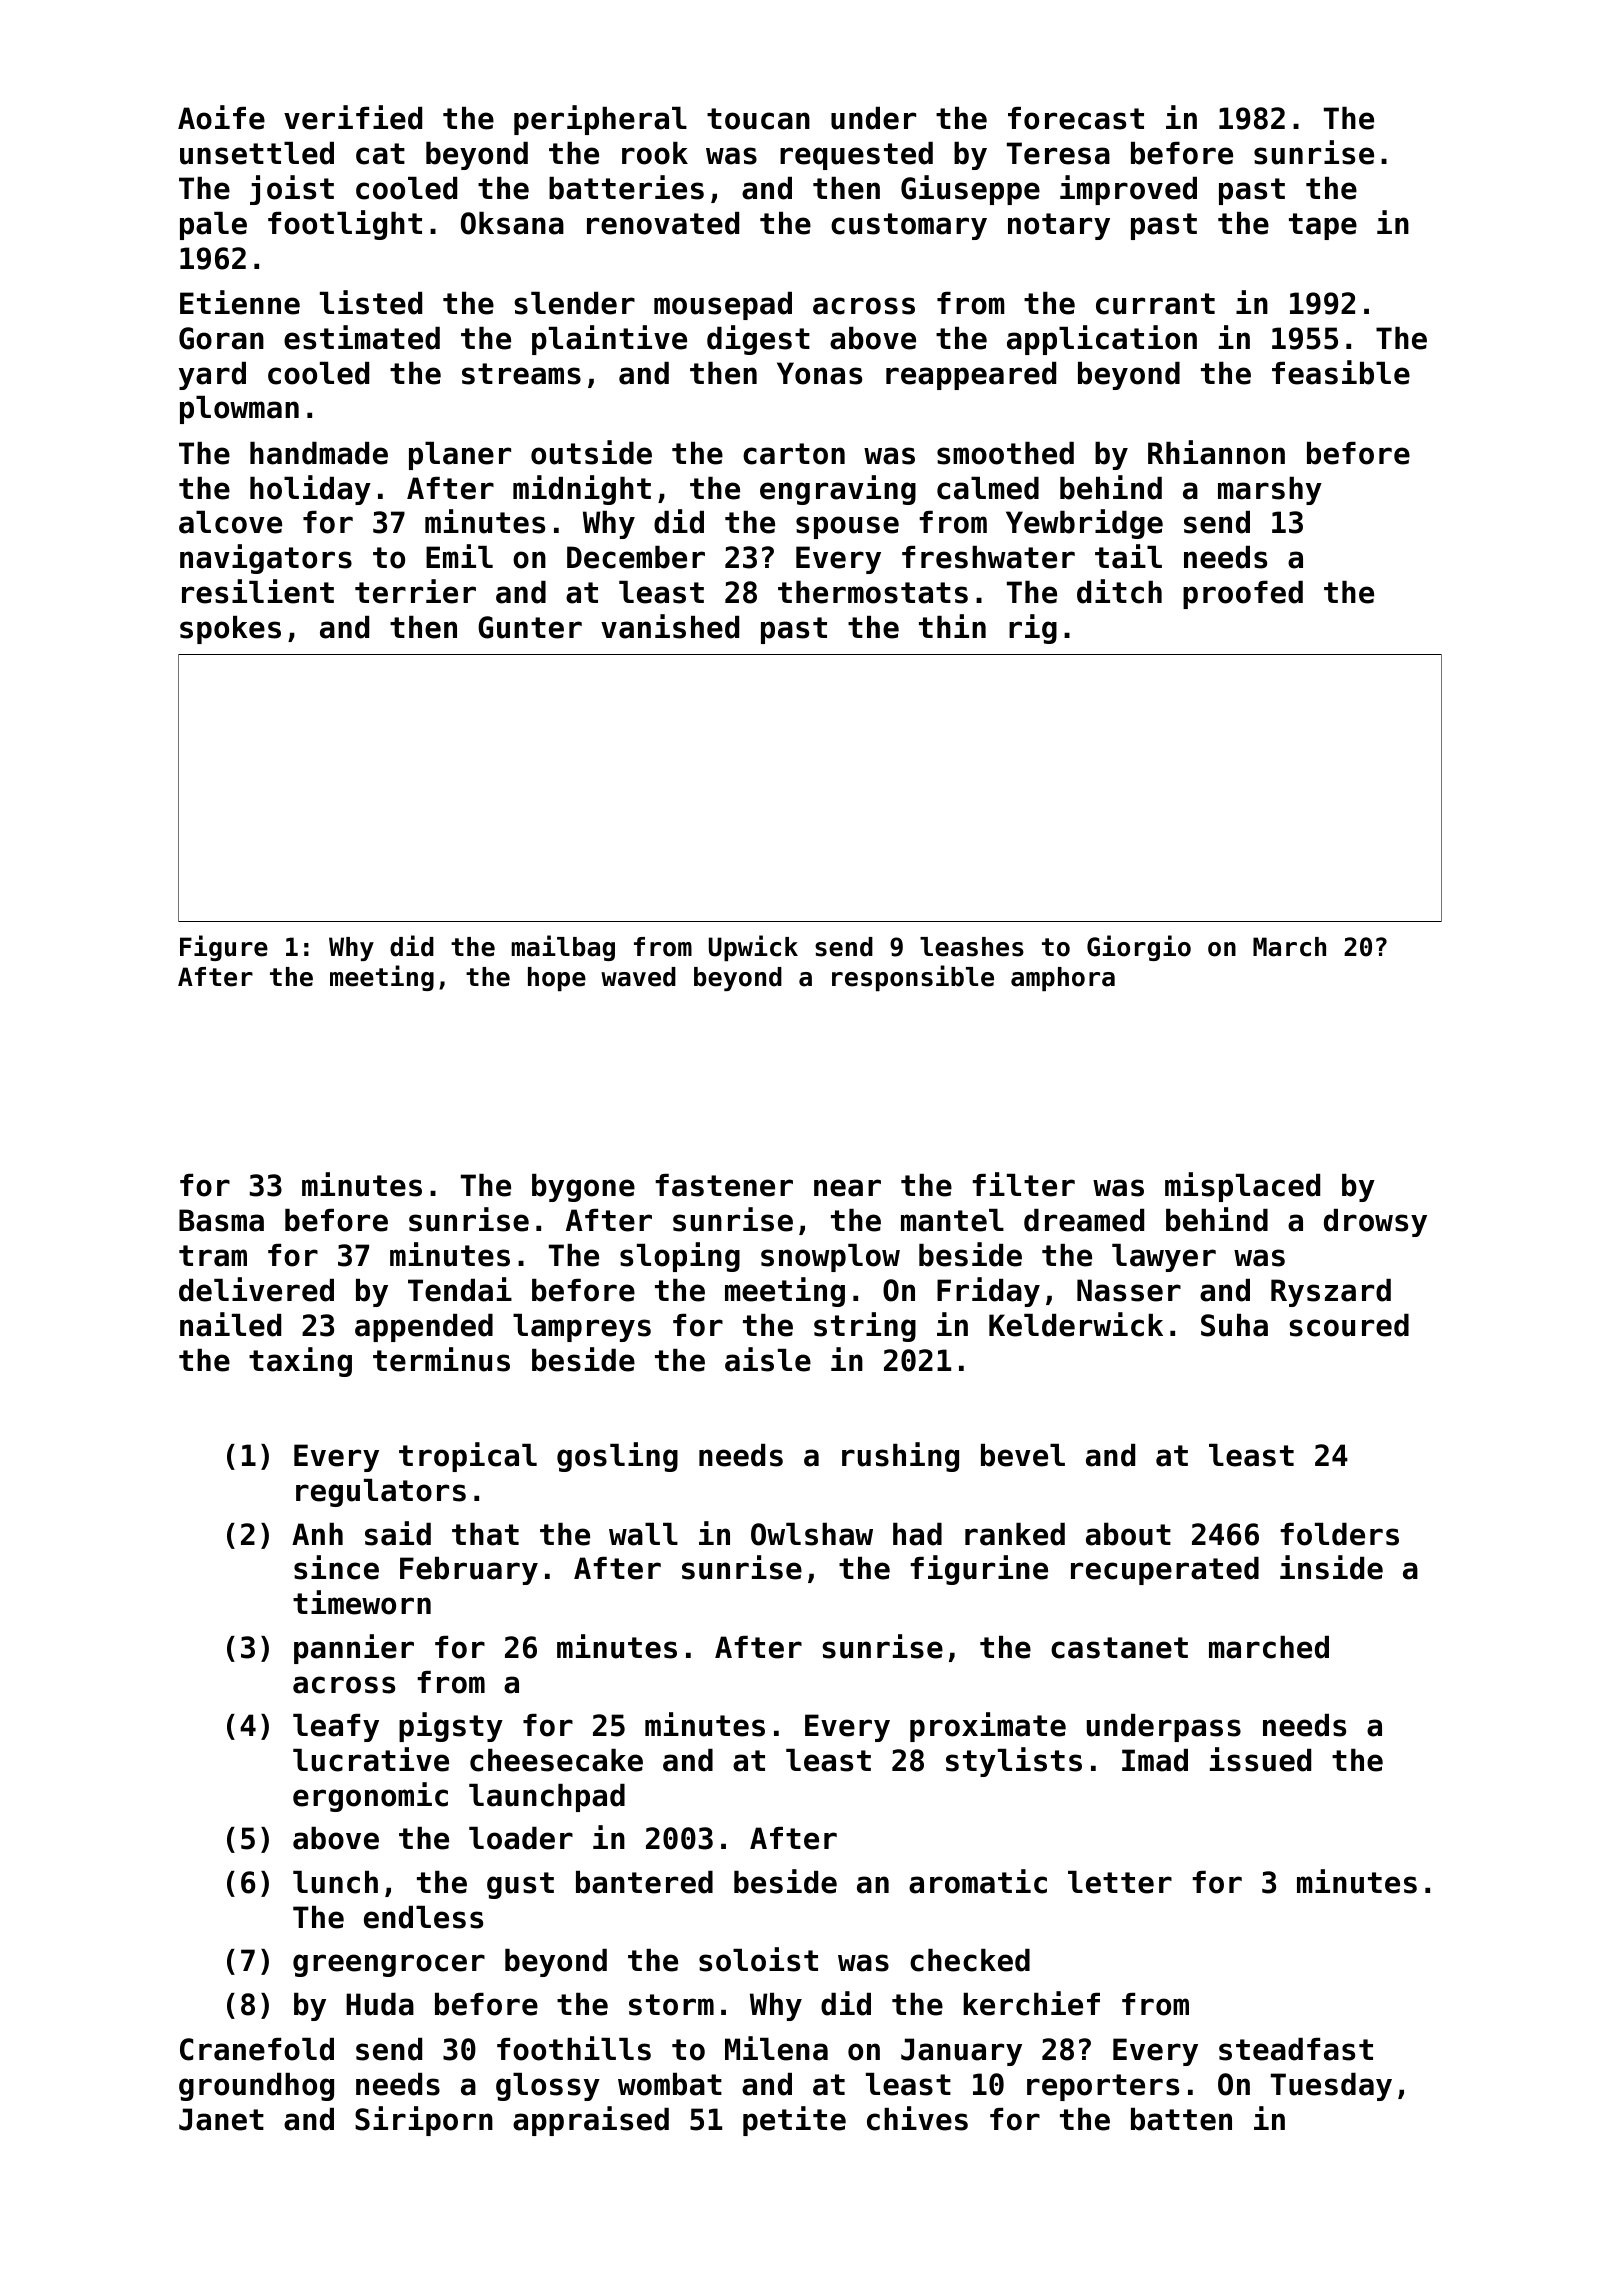 The width and height of the screenshot is (1620, 2292). I want to click on Figure, so click(224, 948).
